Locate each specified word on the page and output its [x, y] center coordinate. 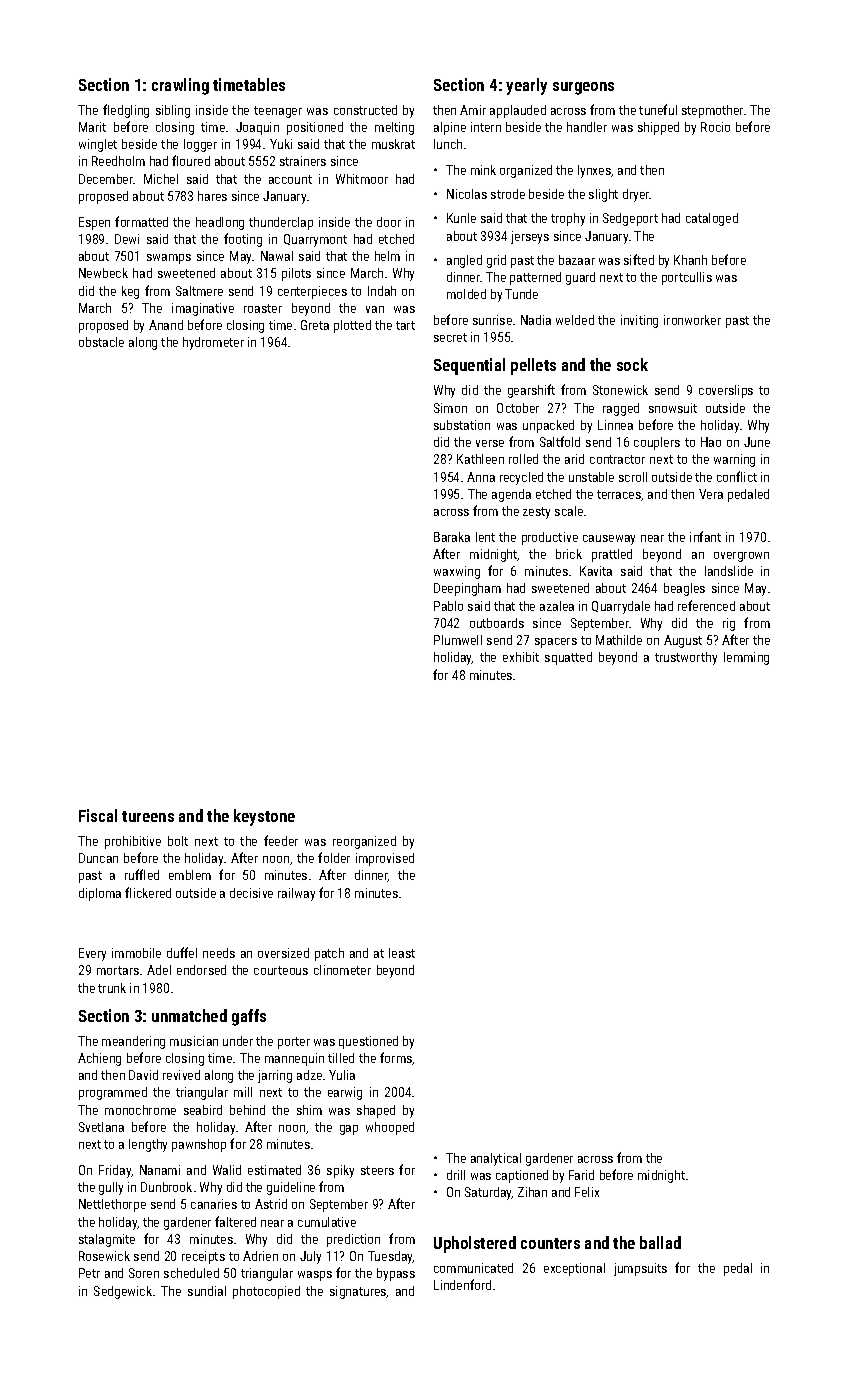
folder [334, 857]
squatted [568, 658]
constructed [365, 110]
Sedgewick [123, 1292]
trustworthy [686, 658]
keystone [264, 817]
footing [243, 240]
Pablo [448, 606]
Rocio [715, 127]
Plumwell [458, 640]
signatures [358, 1292]
